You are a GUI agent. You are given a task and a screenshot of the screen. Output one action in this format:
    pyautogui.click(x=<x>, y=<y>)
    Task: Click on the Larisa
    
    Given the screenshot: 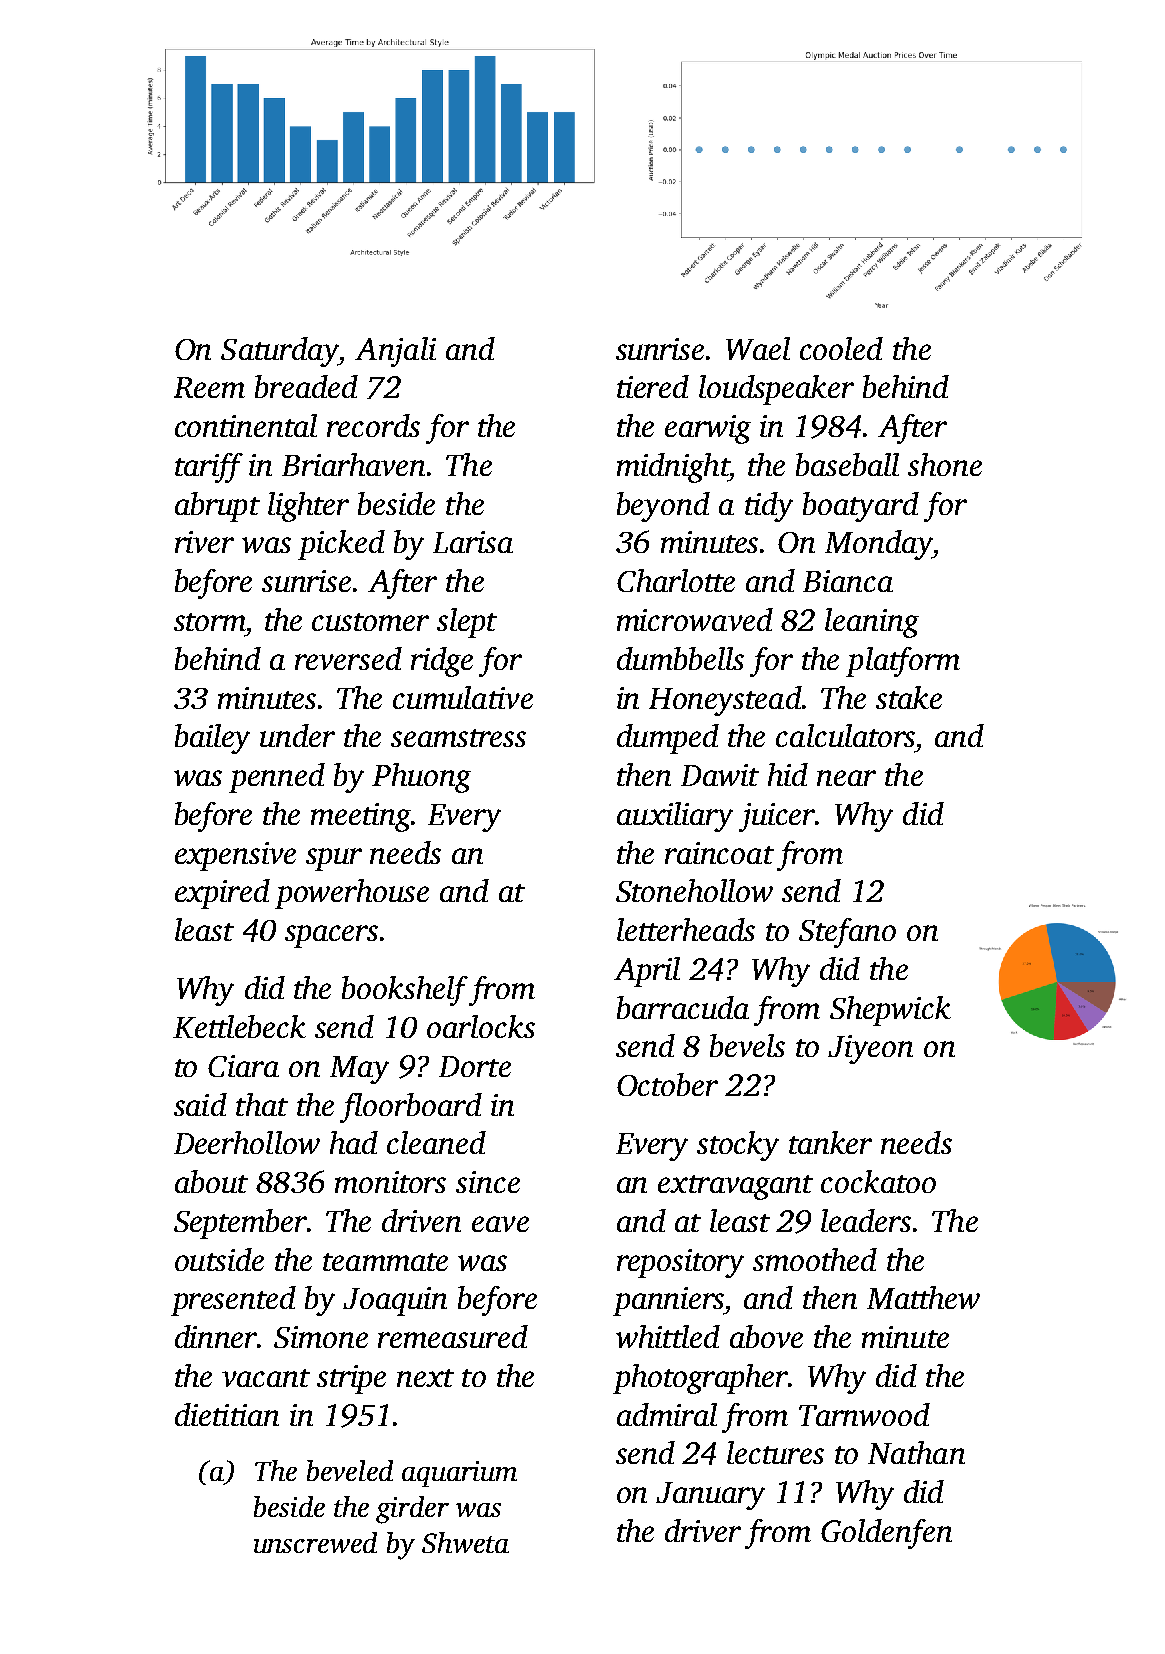 What is the action you would take?
    pyautogui.click(x=473, y=542)
